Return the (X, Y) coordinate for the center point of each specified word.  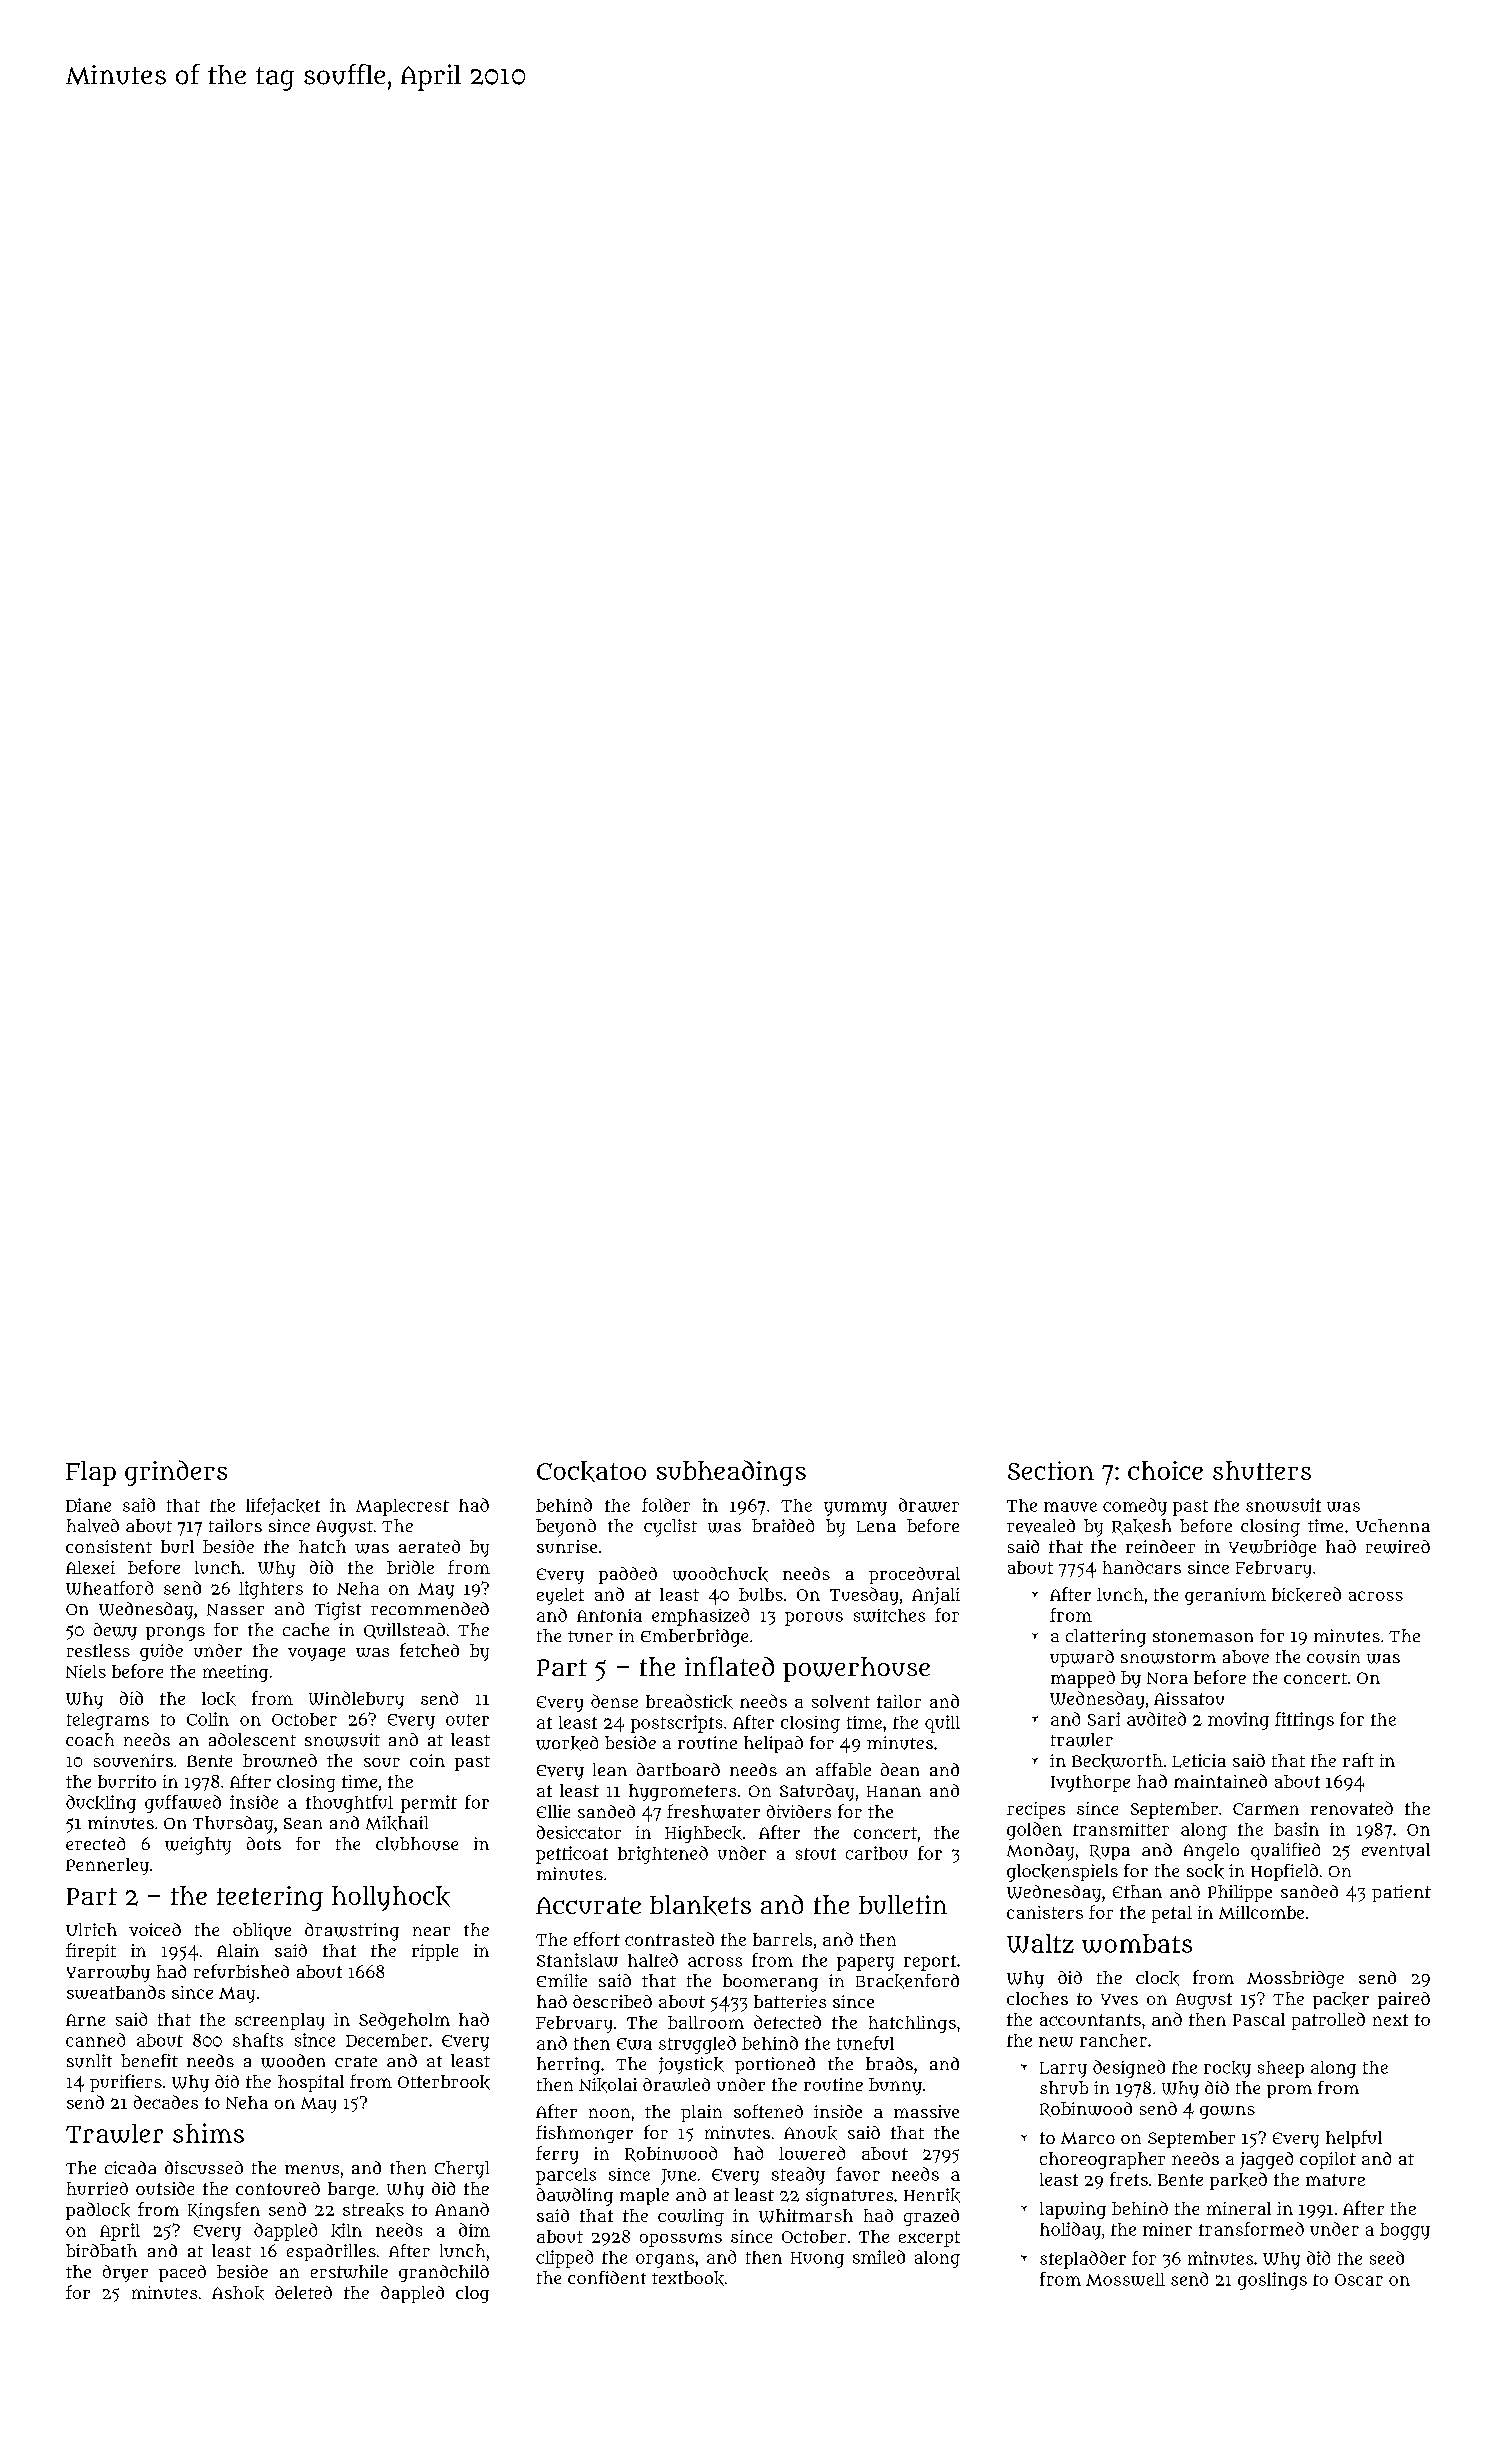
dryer (125, 2273)
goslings (1272, 2281)
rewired (1398, 1547)
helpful (1354, 2139)
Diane (88, 1505)
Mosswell (1125, 2279)
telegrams (108, 1721)
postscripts (676, 1724)
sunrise (567, 1546)
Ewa (634, 2044)
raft (1358, 1760)
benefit (149, 2060)
